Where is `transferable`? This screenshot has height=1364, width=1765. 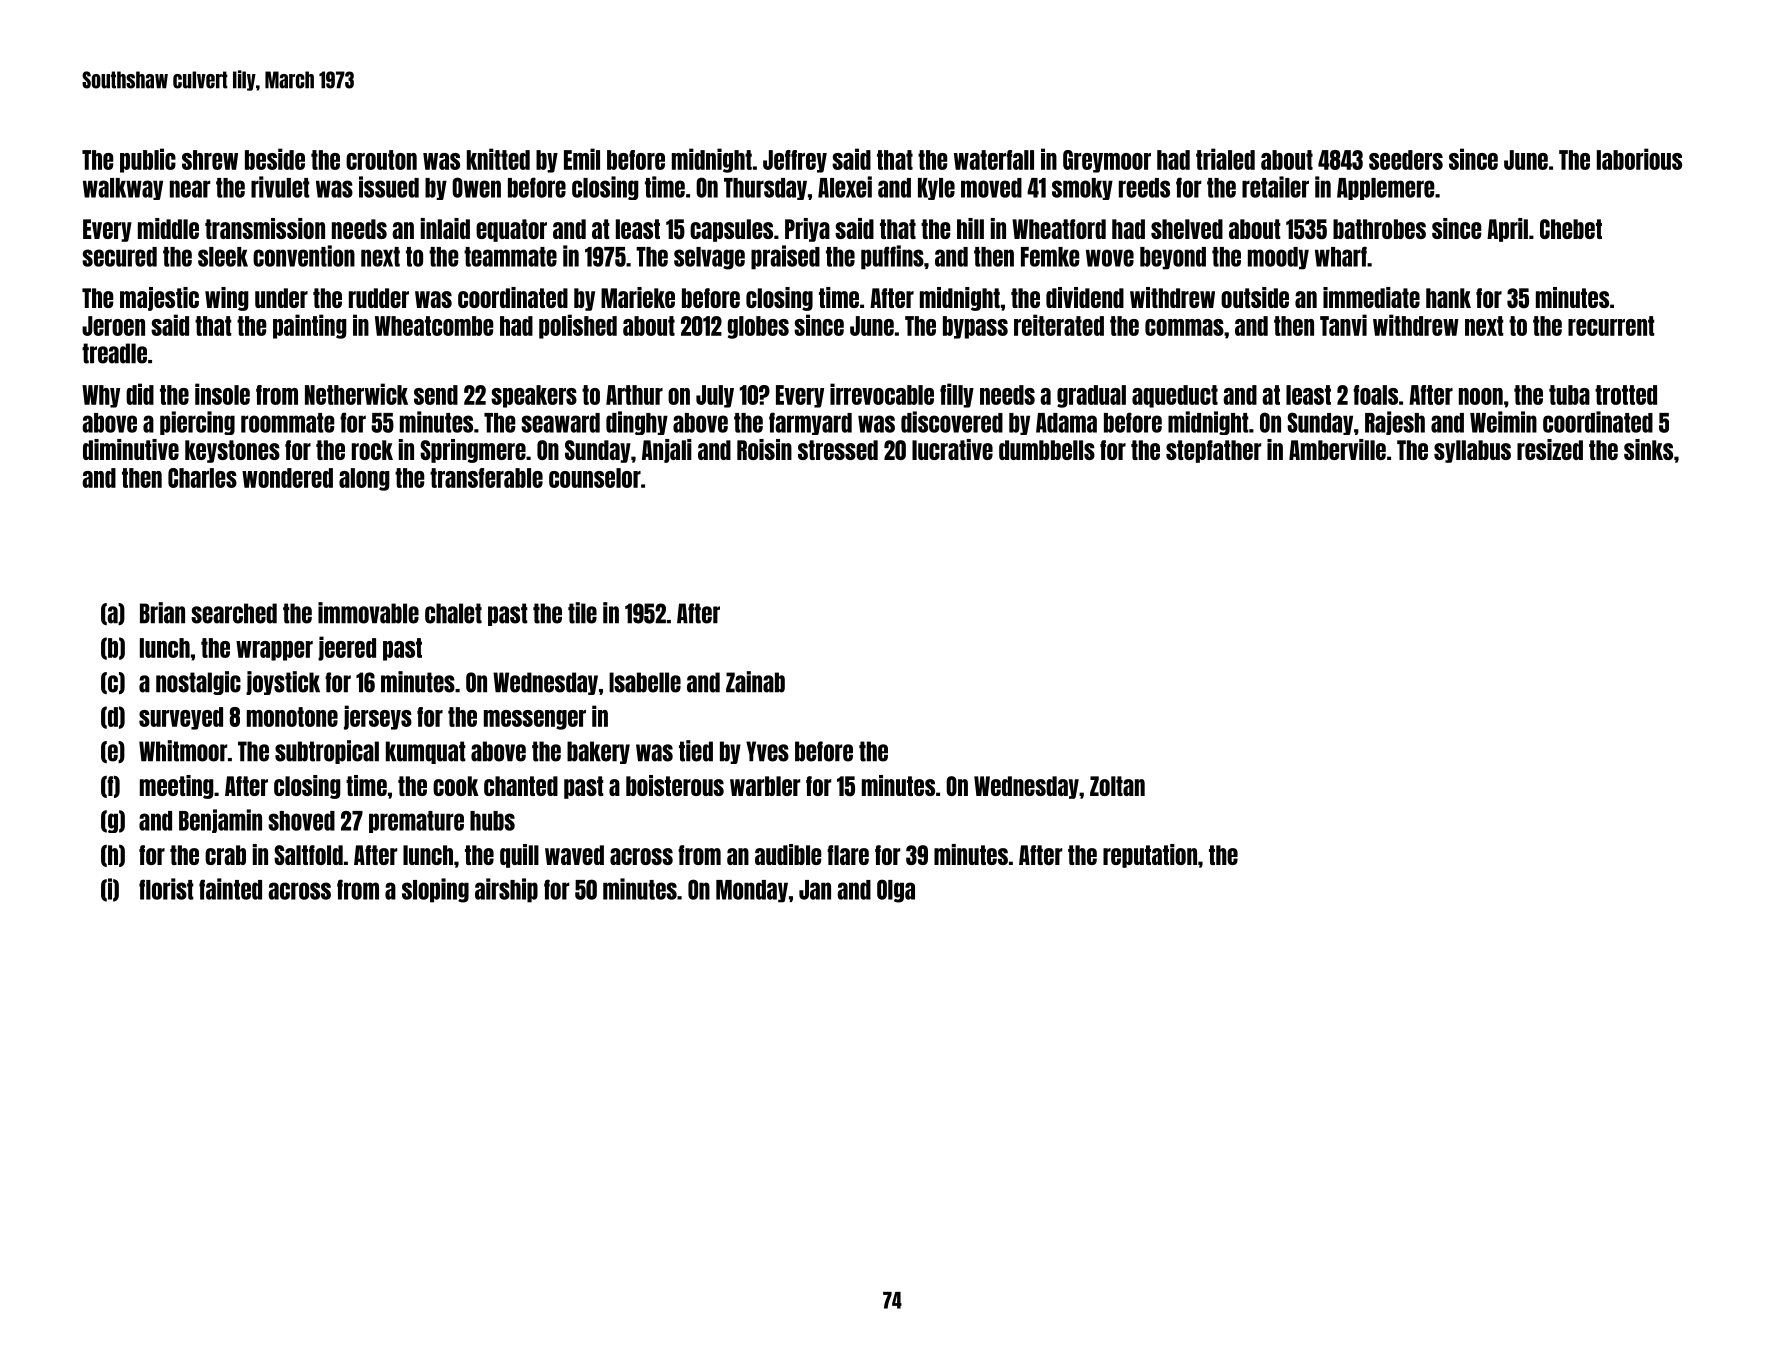 transferable is located at coordinates (486, 478).
